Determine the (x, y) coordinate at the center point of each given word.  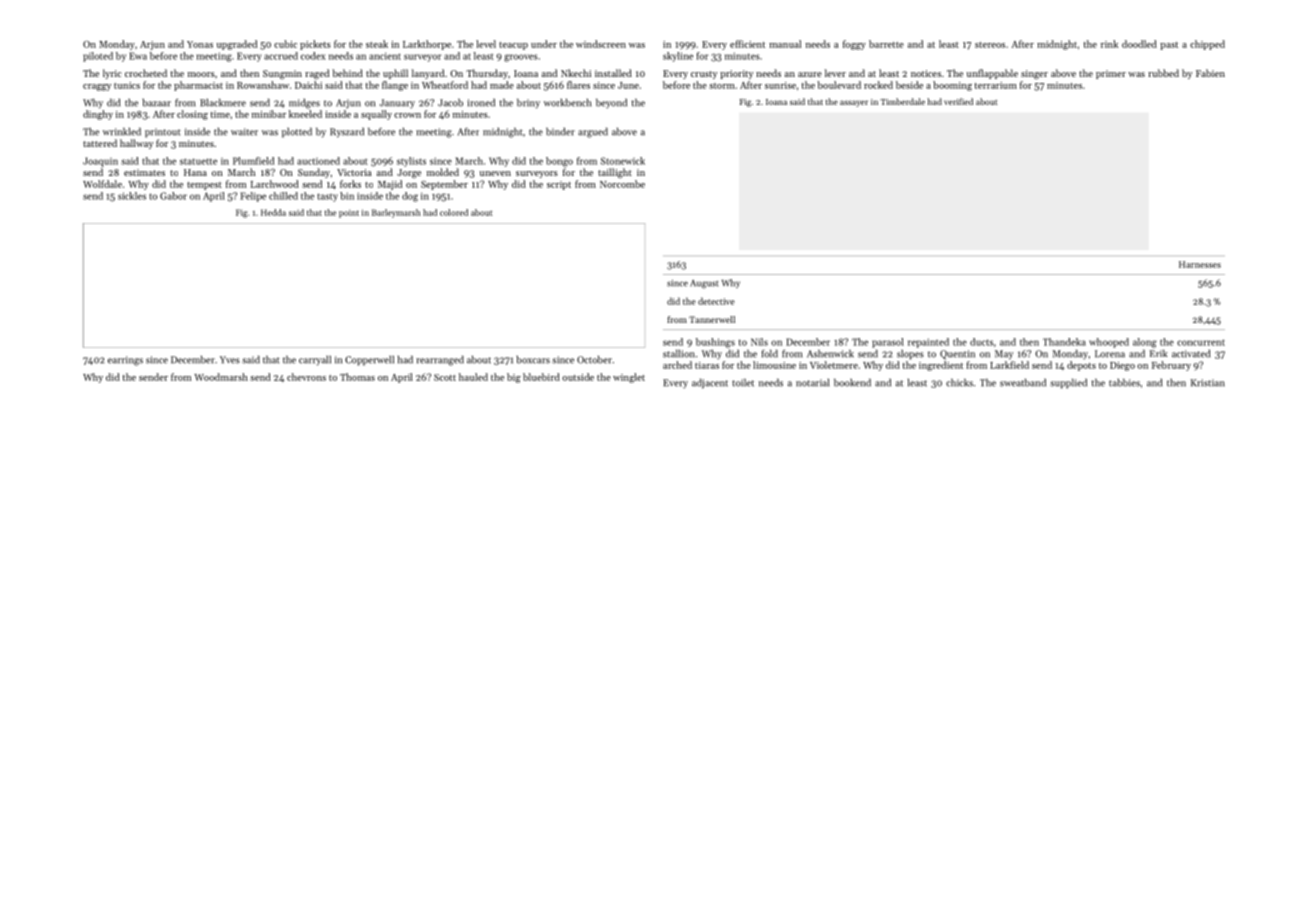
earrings (125, 361)
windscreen (601, 44)
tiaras (707, 365)
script (559, 185)
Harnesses (1200, 264)
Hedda (273, 212)
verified (958, 101)
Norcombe (622, 184)
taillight (615, 173)
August (704, 284)
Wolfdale (102, 184)
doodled (1139, 44)
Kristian (1208, 383)
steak (377, 44)
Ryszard (347, 133)
